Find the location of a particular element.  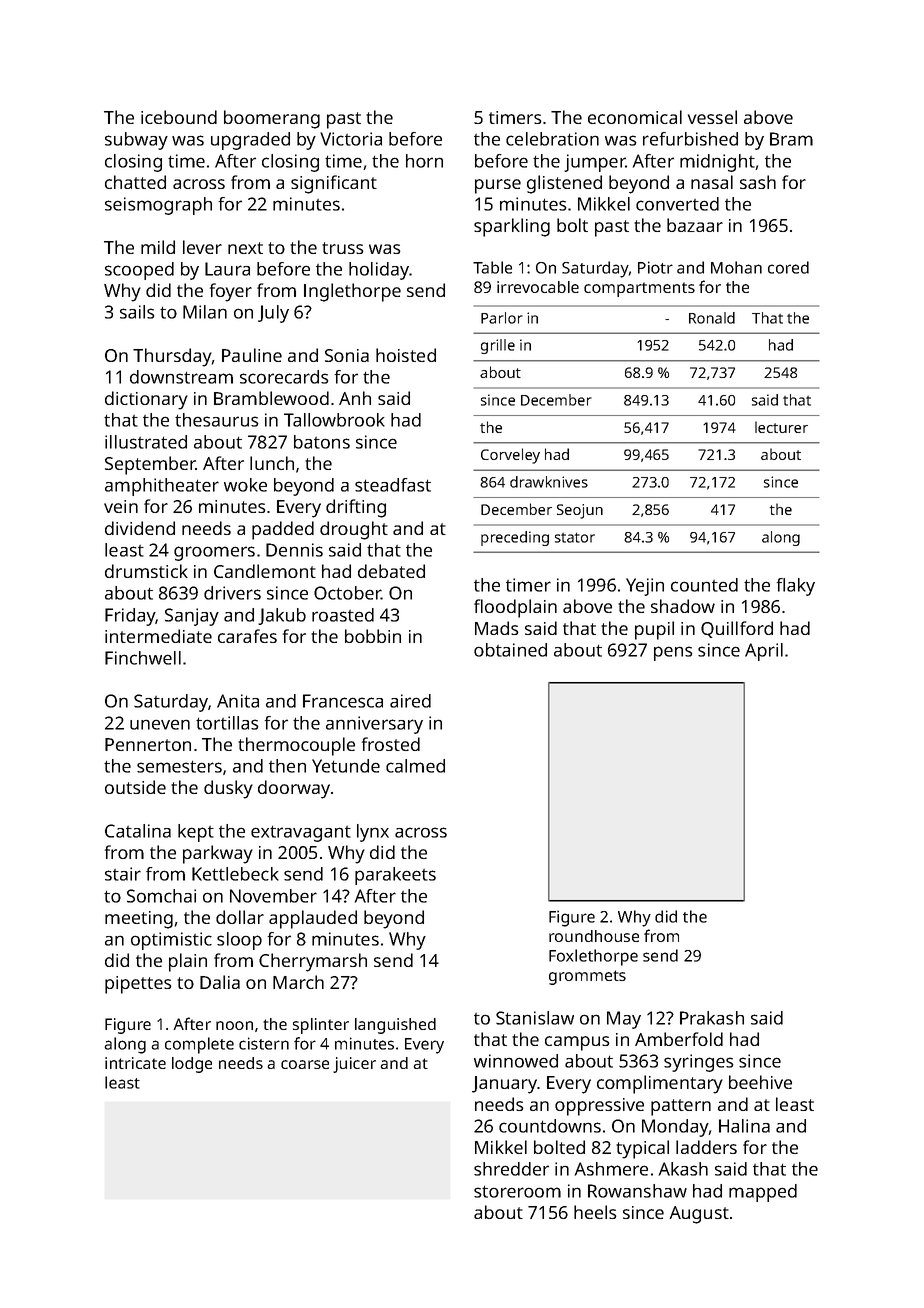

icebound is located at coordinates (179, 117).
